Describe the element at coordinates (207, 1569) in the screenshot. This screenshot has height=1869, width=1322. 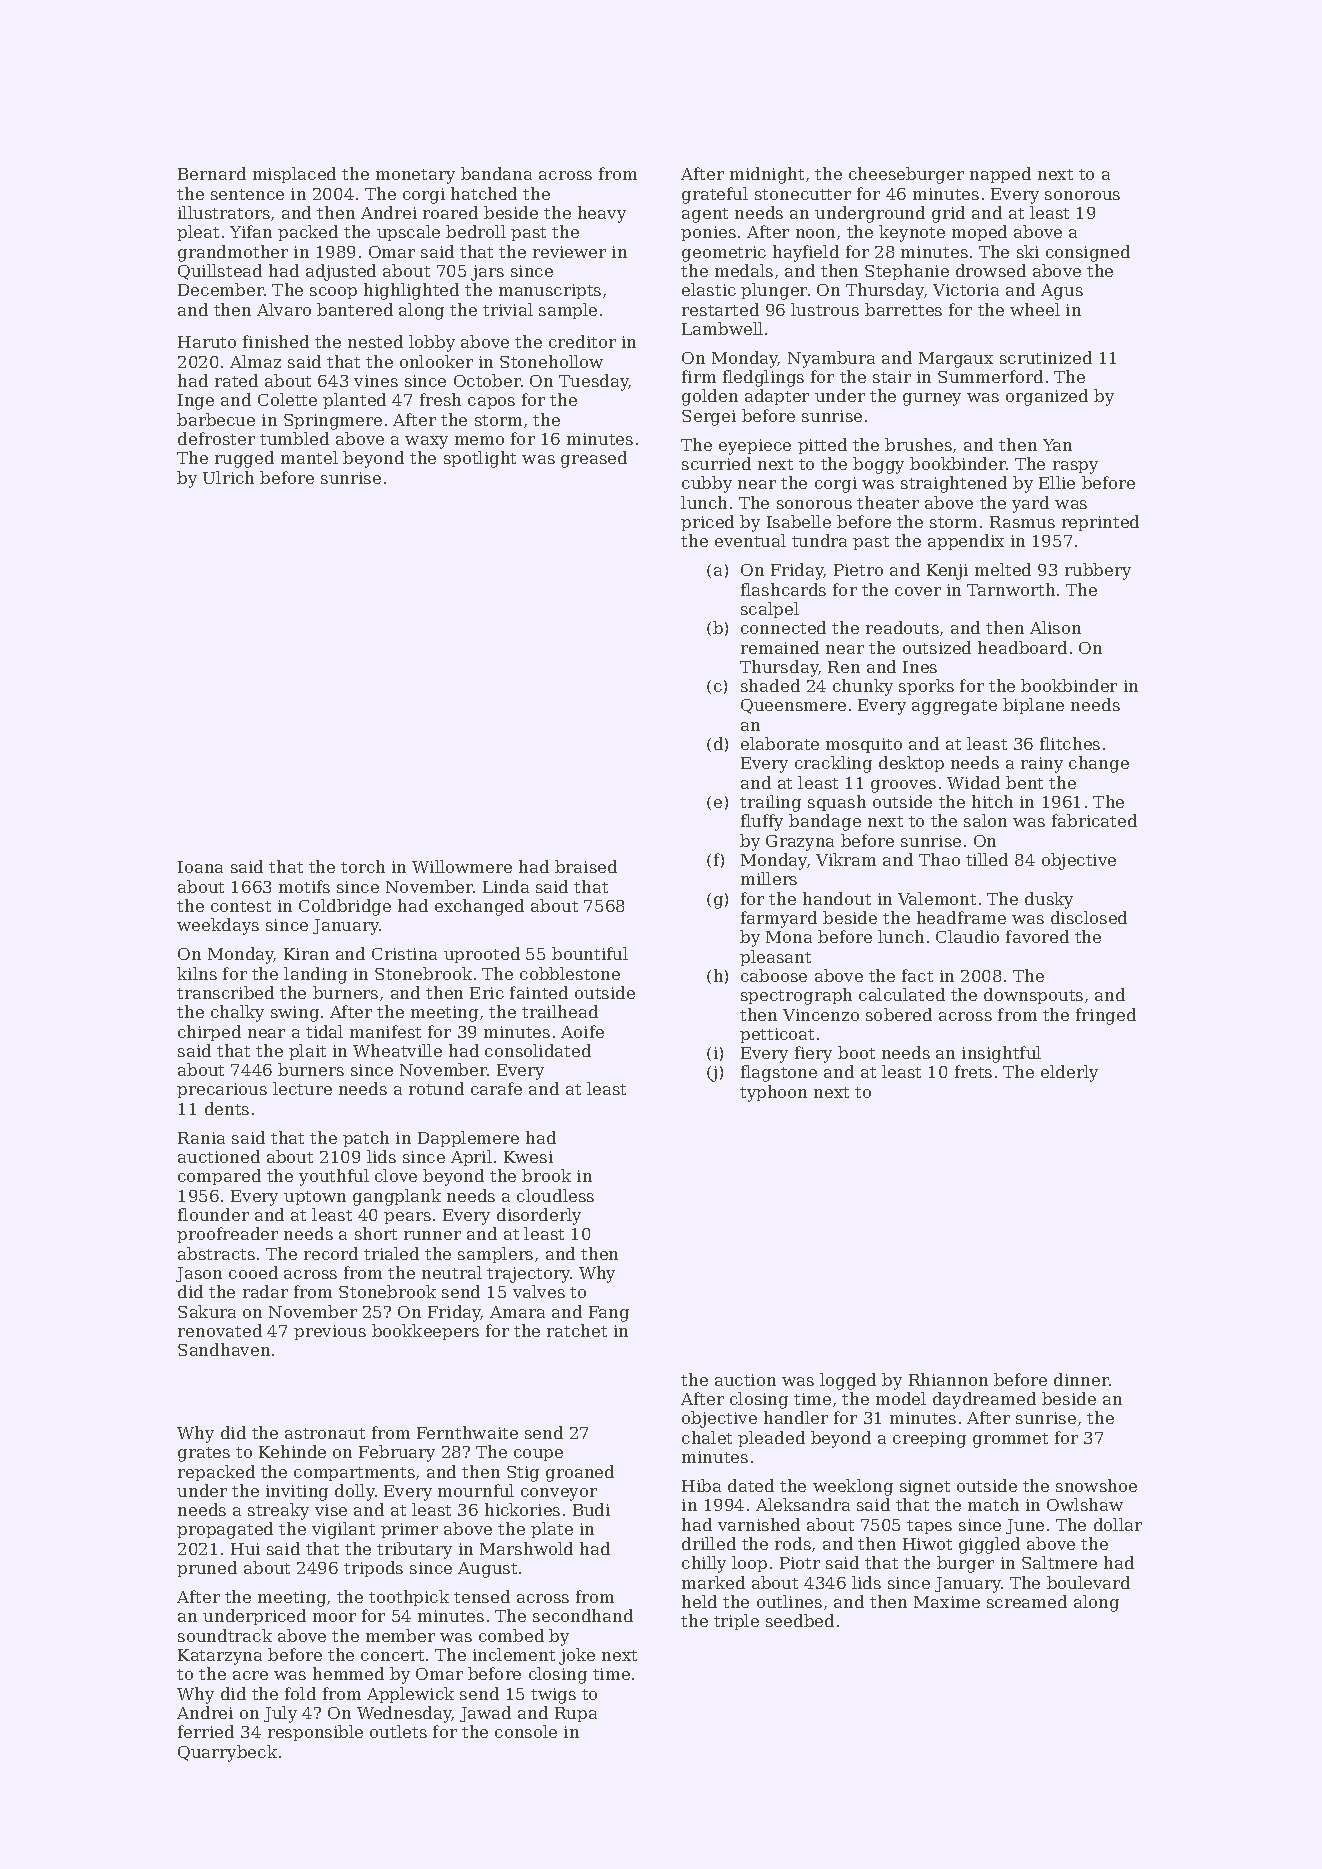
I see `pruned` at that location.
